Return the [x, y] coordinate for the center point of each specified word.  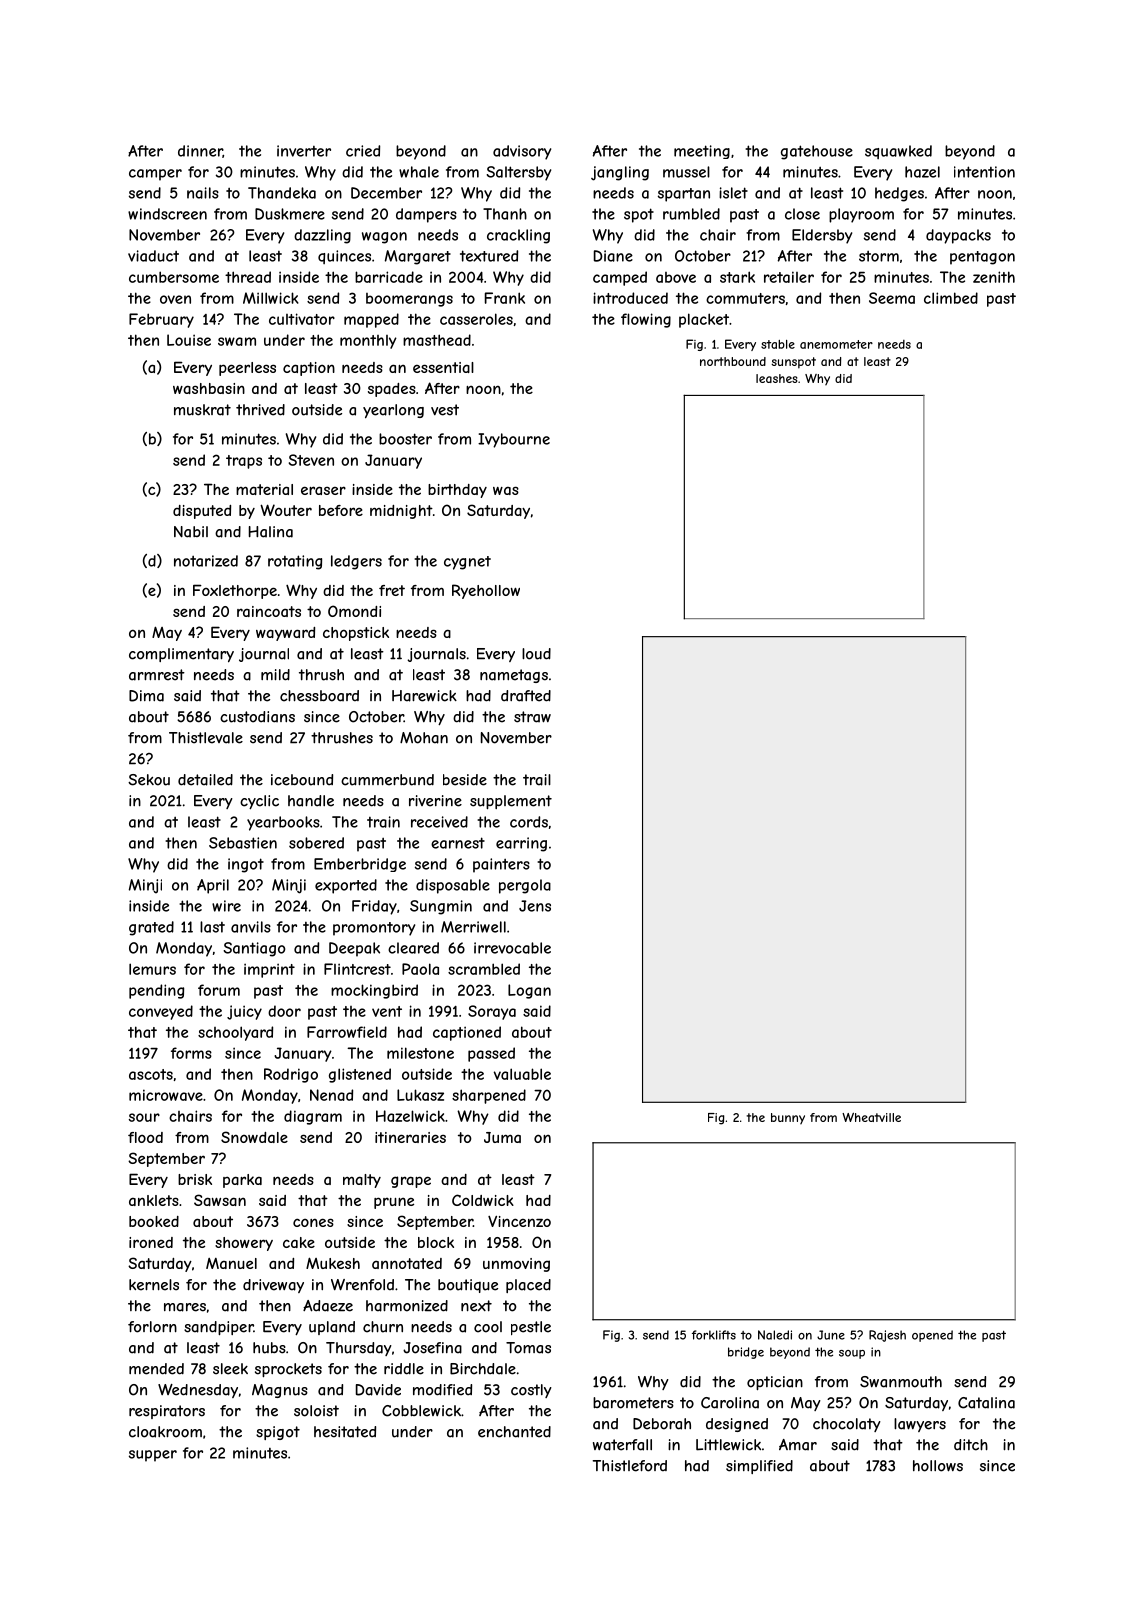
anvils [251, 927]
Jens [535, 906]
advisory [522, 152]
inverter [304, 151]
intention [984, 172]
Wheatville [871, 1117]
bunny [788, 1119]
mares [185, 1307]
